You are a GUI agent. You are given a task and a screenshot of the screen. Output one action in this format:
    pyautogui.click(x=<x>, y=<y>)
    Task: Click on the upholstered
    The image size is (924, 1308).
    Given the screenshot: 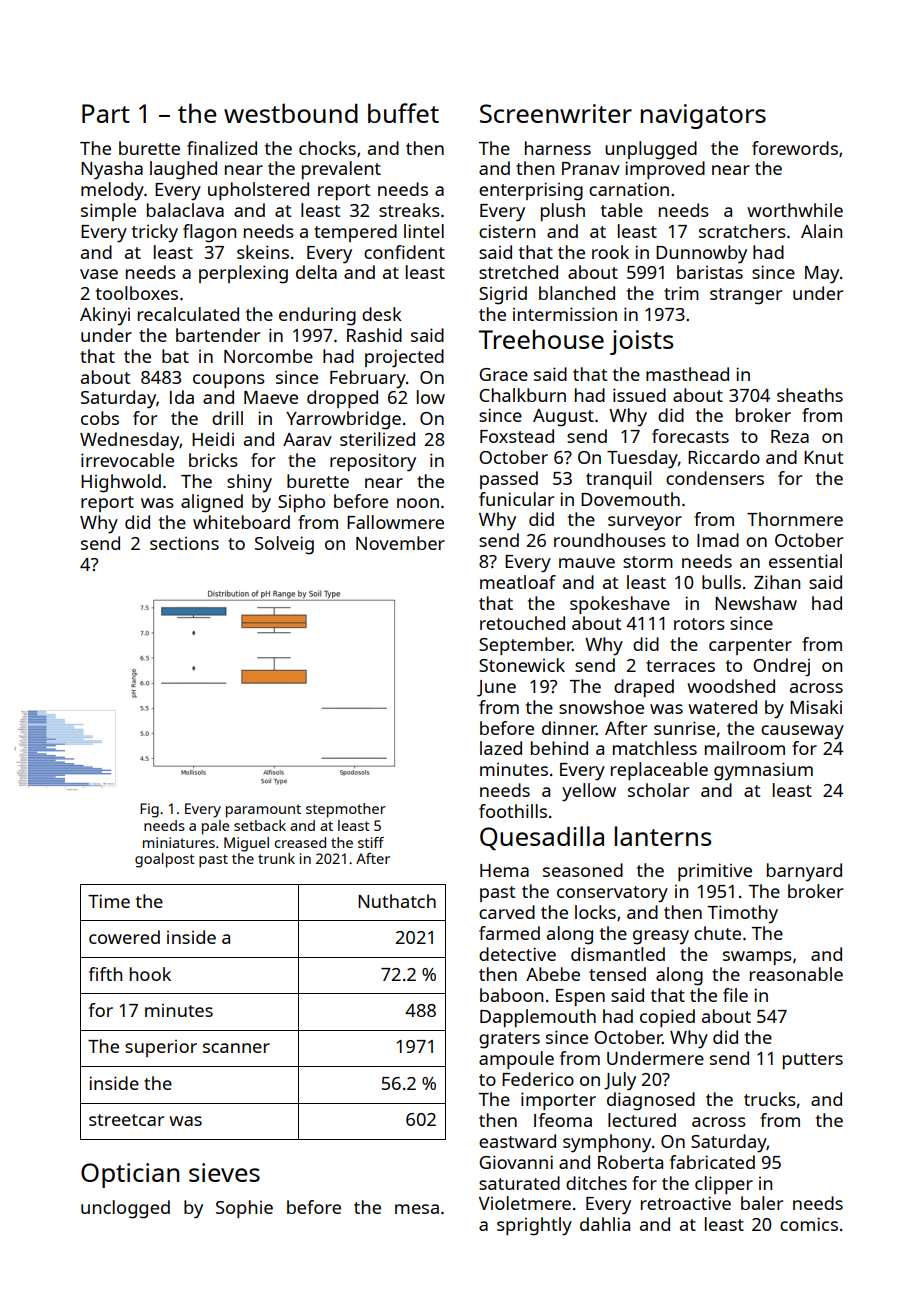 What is the action you would take?
    pyautogui.click(x=258, y=191)
